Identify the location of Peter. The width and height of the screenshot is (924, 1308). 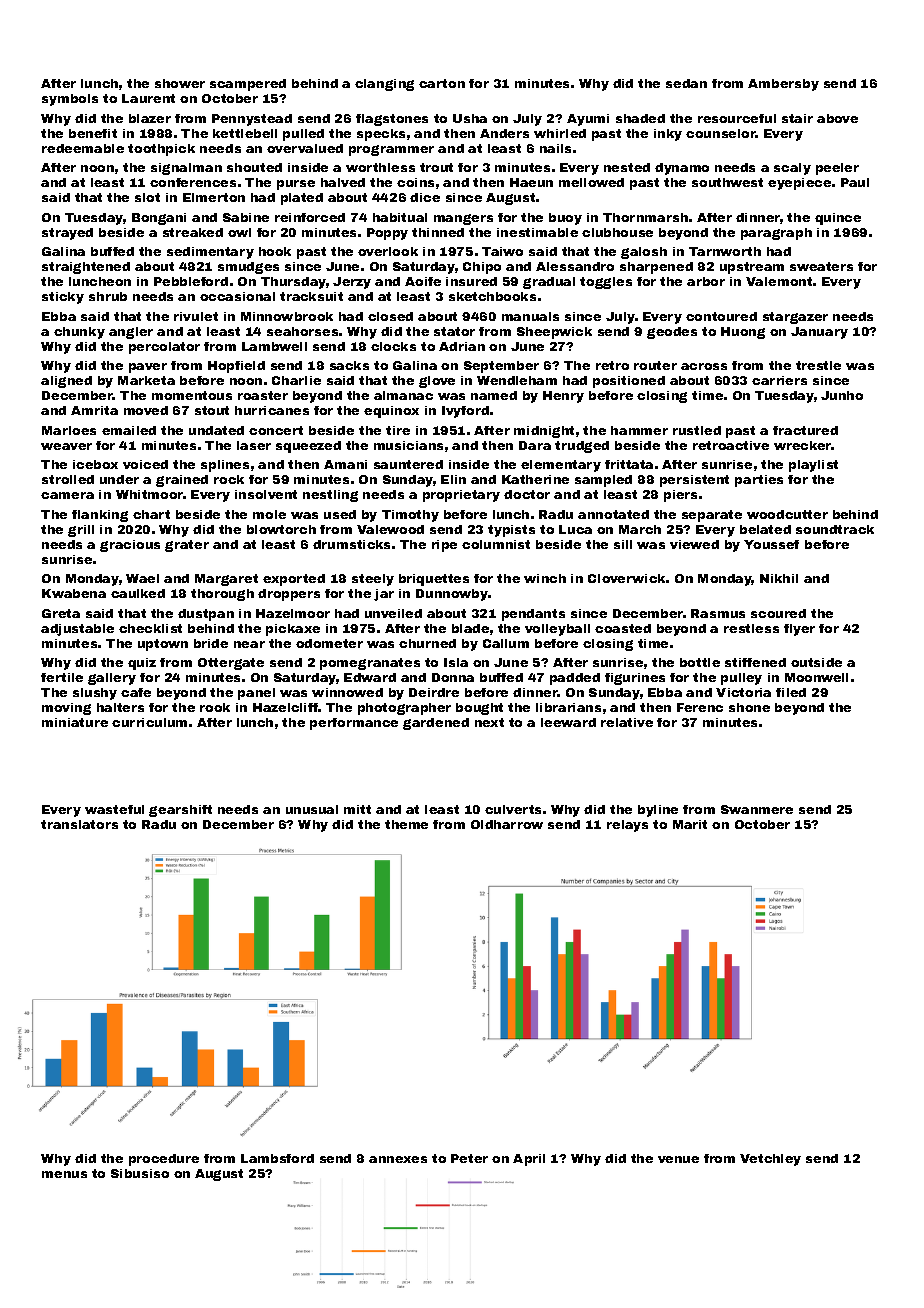
(469, 1158).
